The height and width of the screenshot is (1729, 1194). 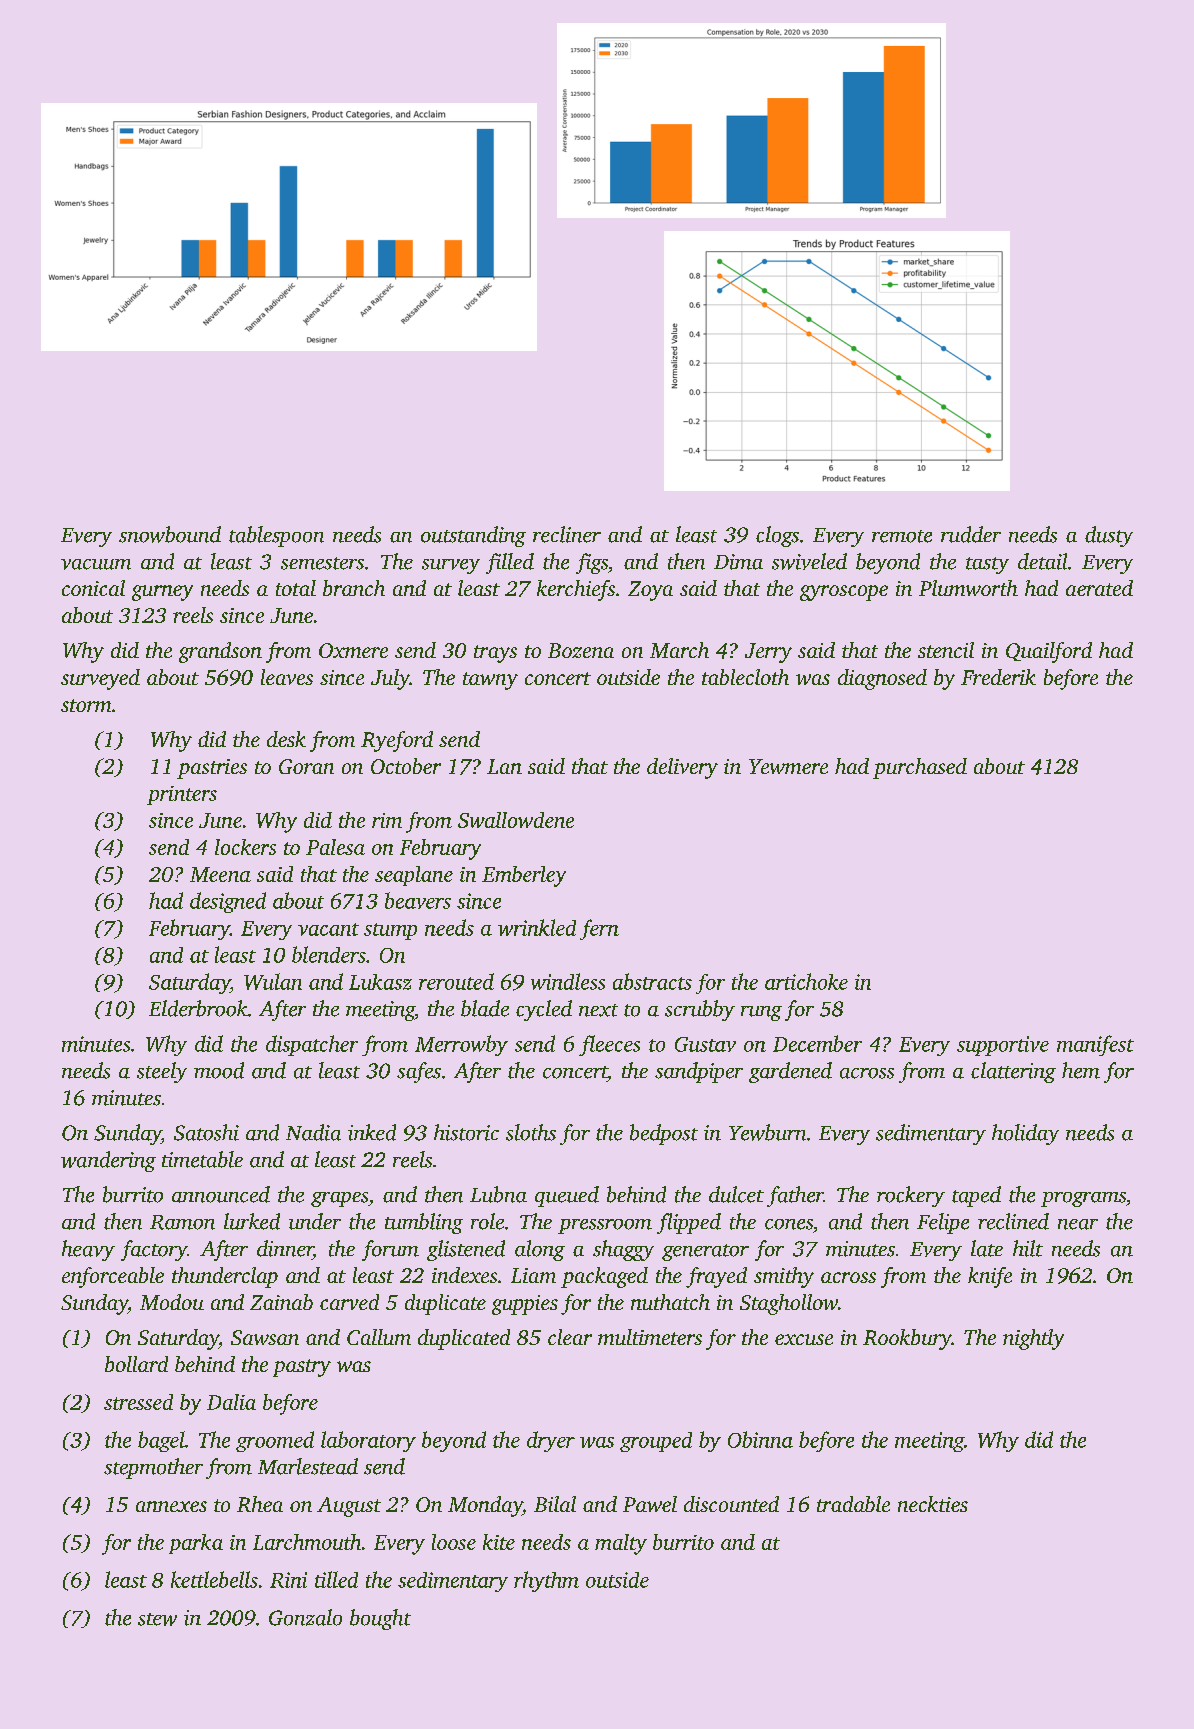 I want to click on pastry, so click(x=302, y=1368).
